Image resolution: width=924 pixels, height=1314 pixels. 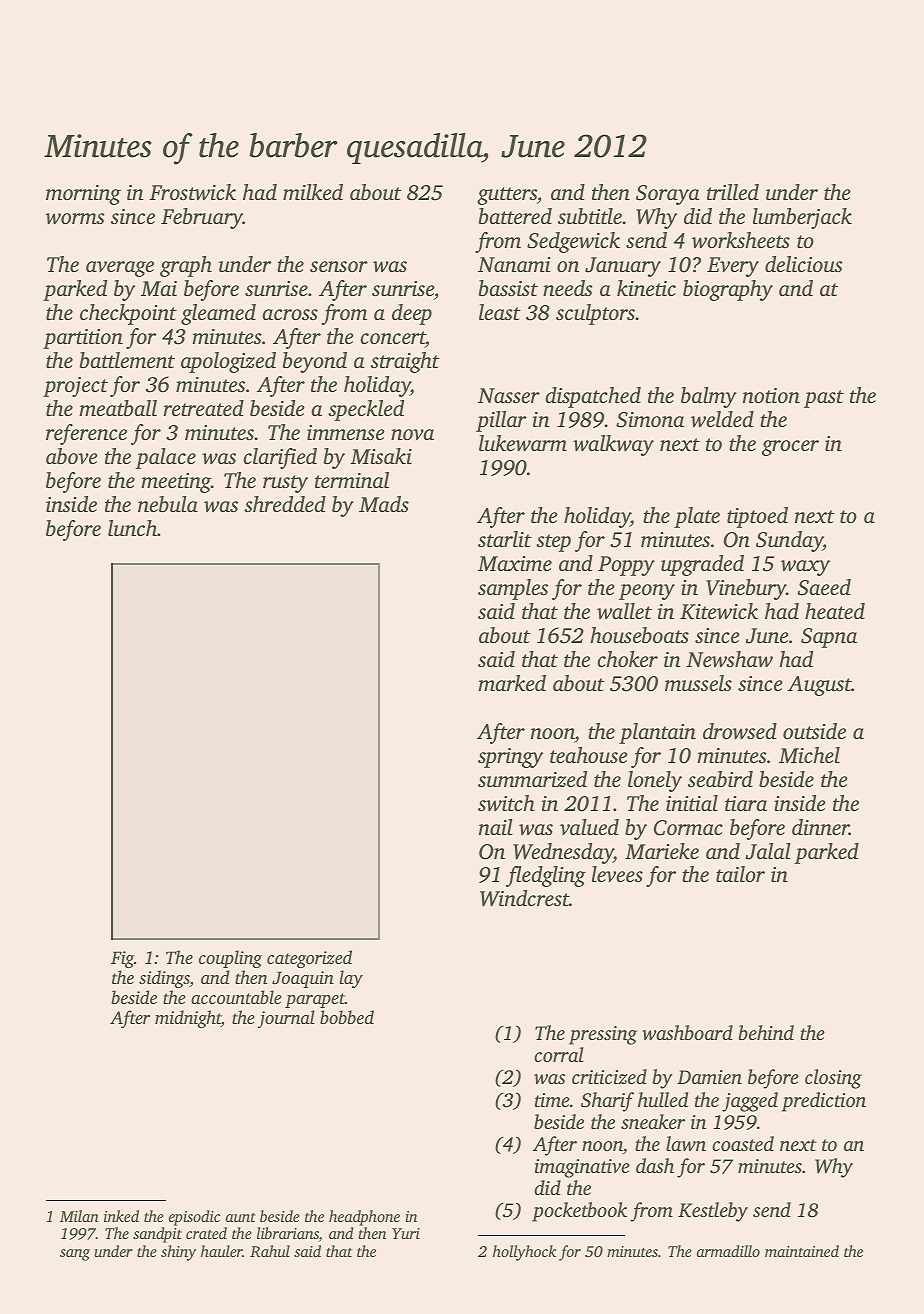 I want to click on February, so click(x=202, y=218).
